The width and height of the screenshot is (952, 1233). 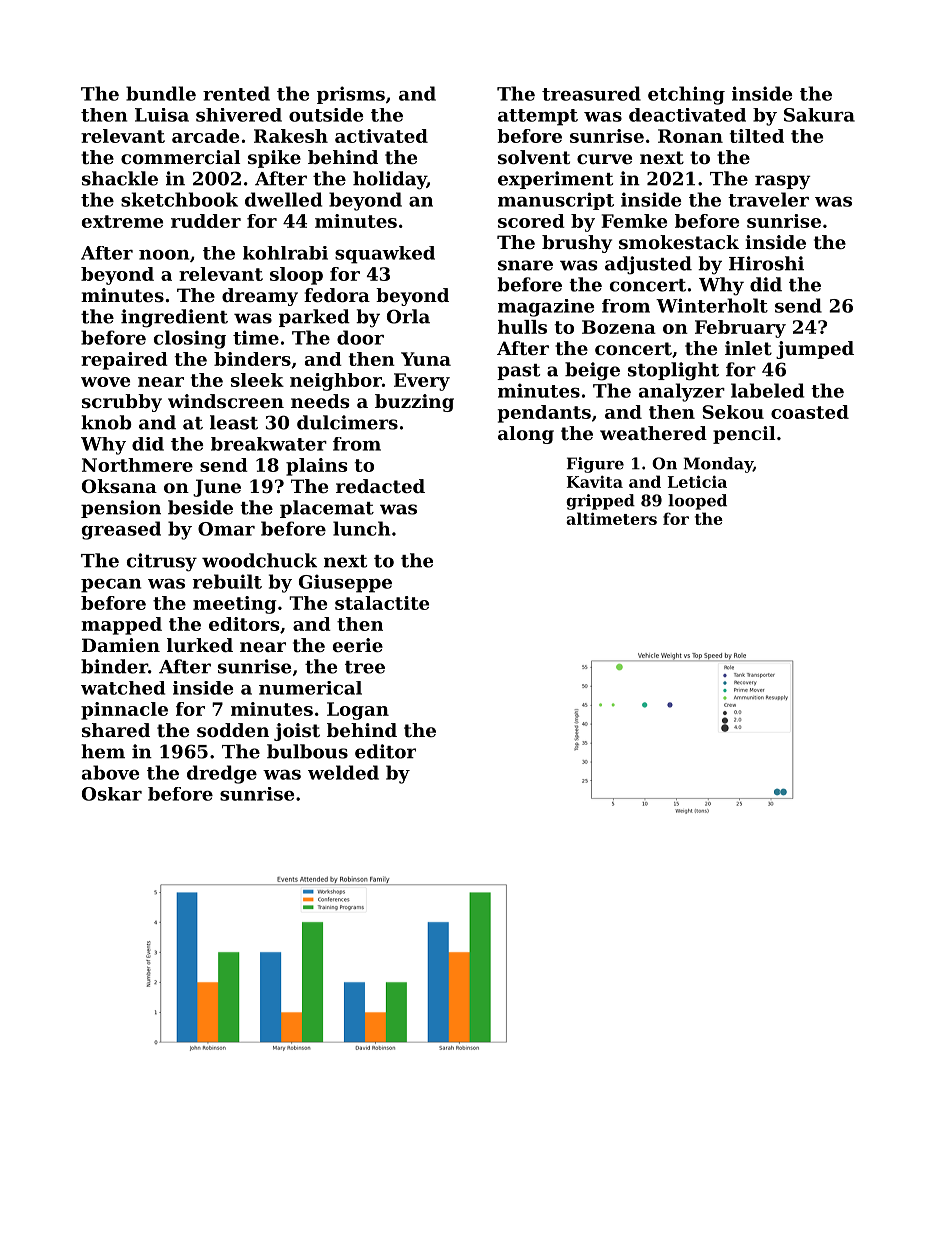 I want to click on treasured, so click(x=591, y=93).
